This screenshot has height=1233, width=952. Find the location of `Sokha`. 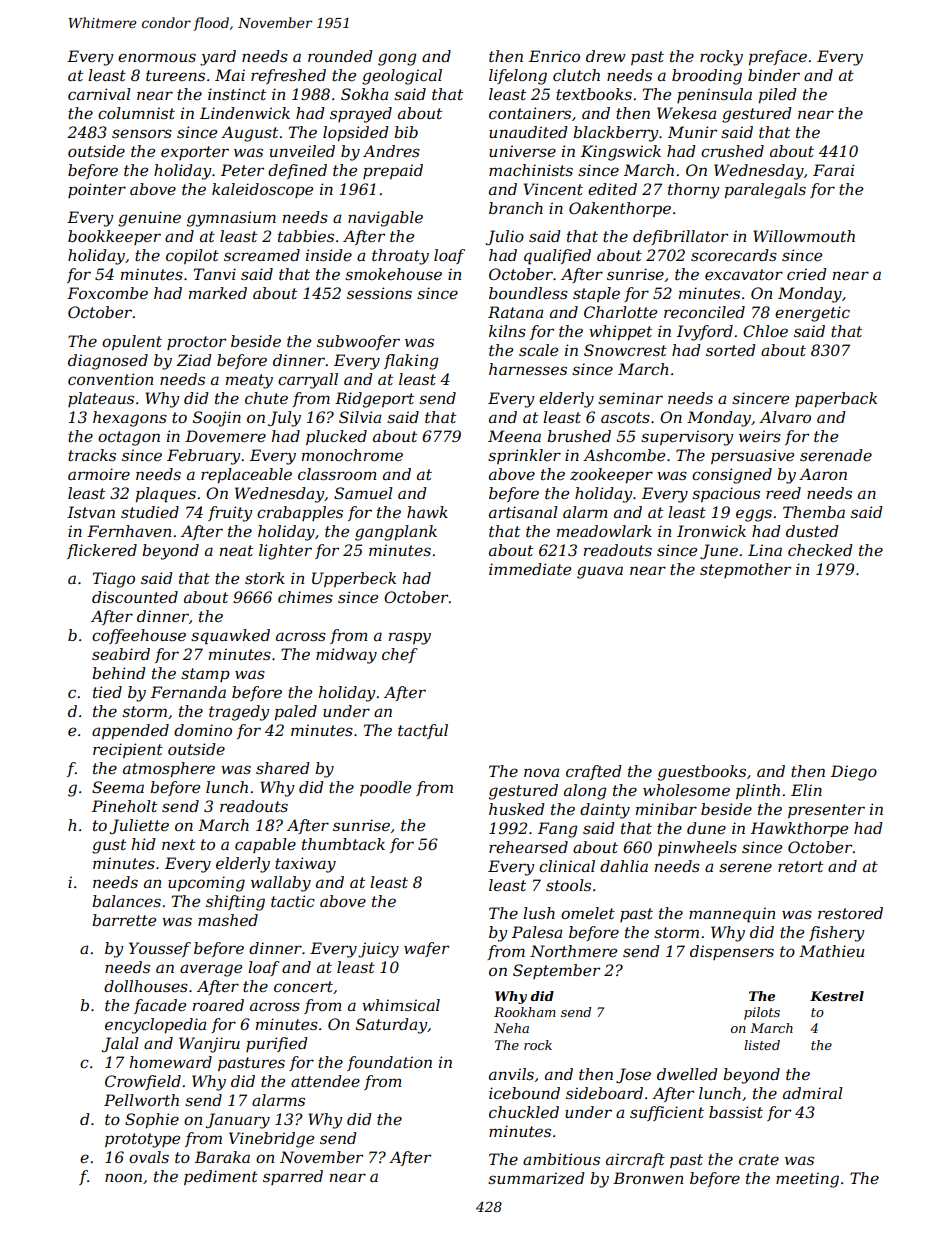

Sokha is located at coordinates (364, 94).
